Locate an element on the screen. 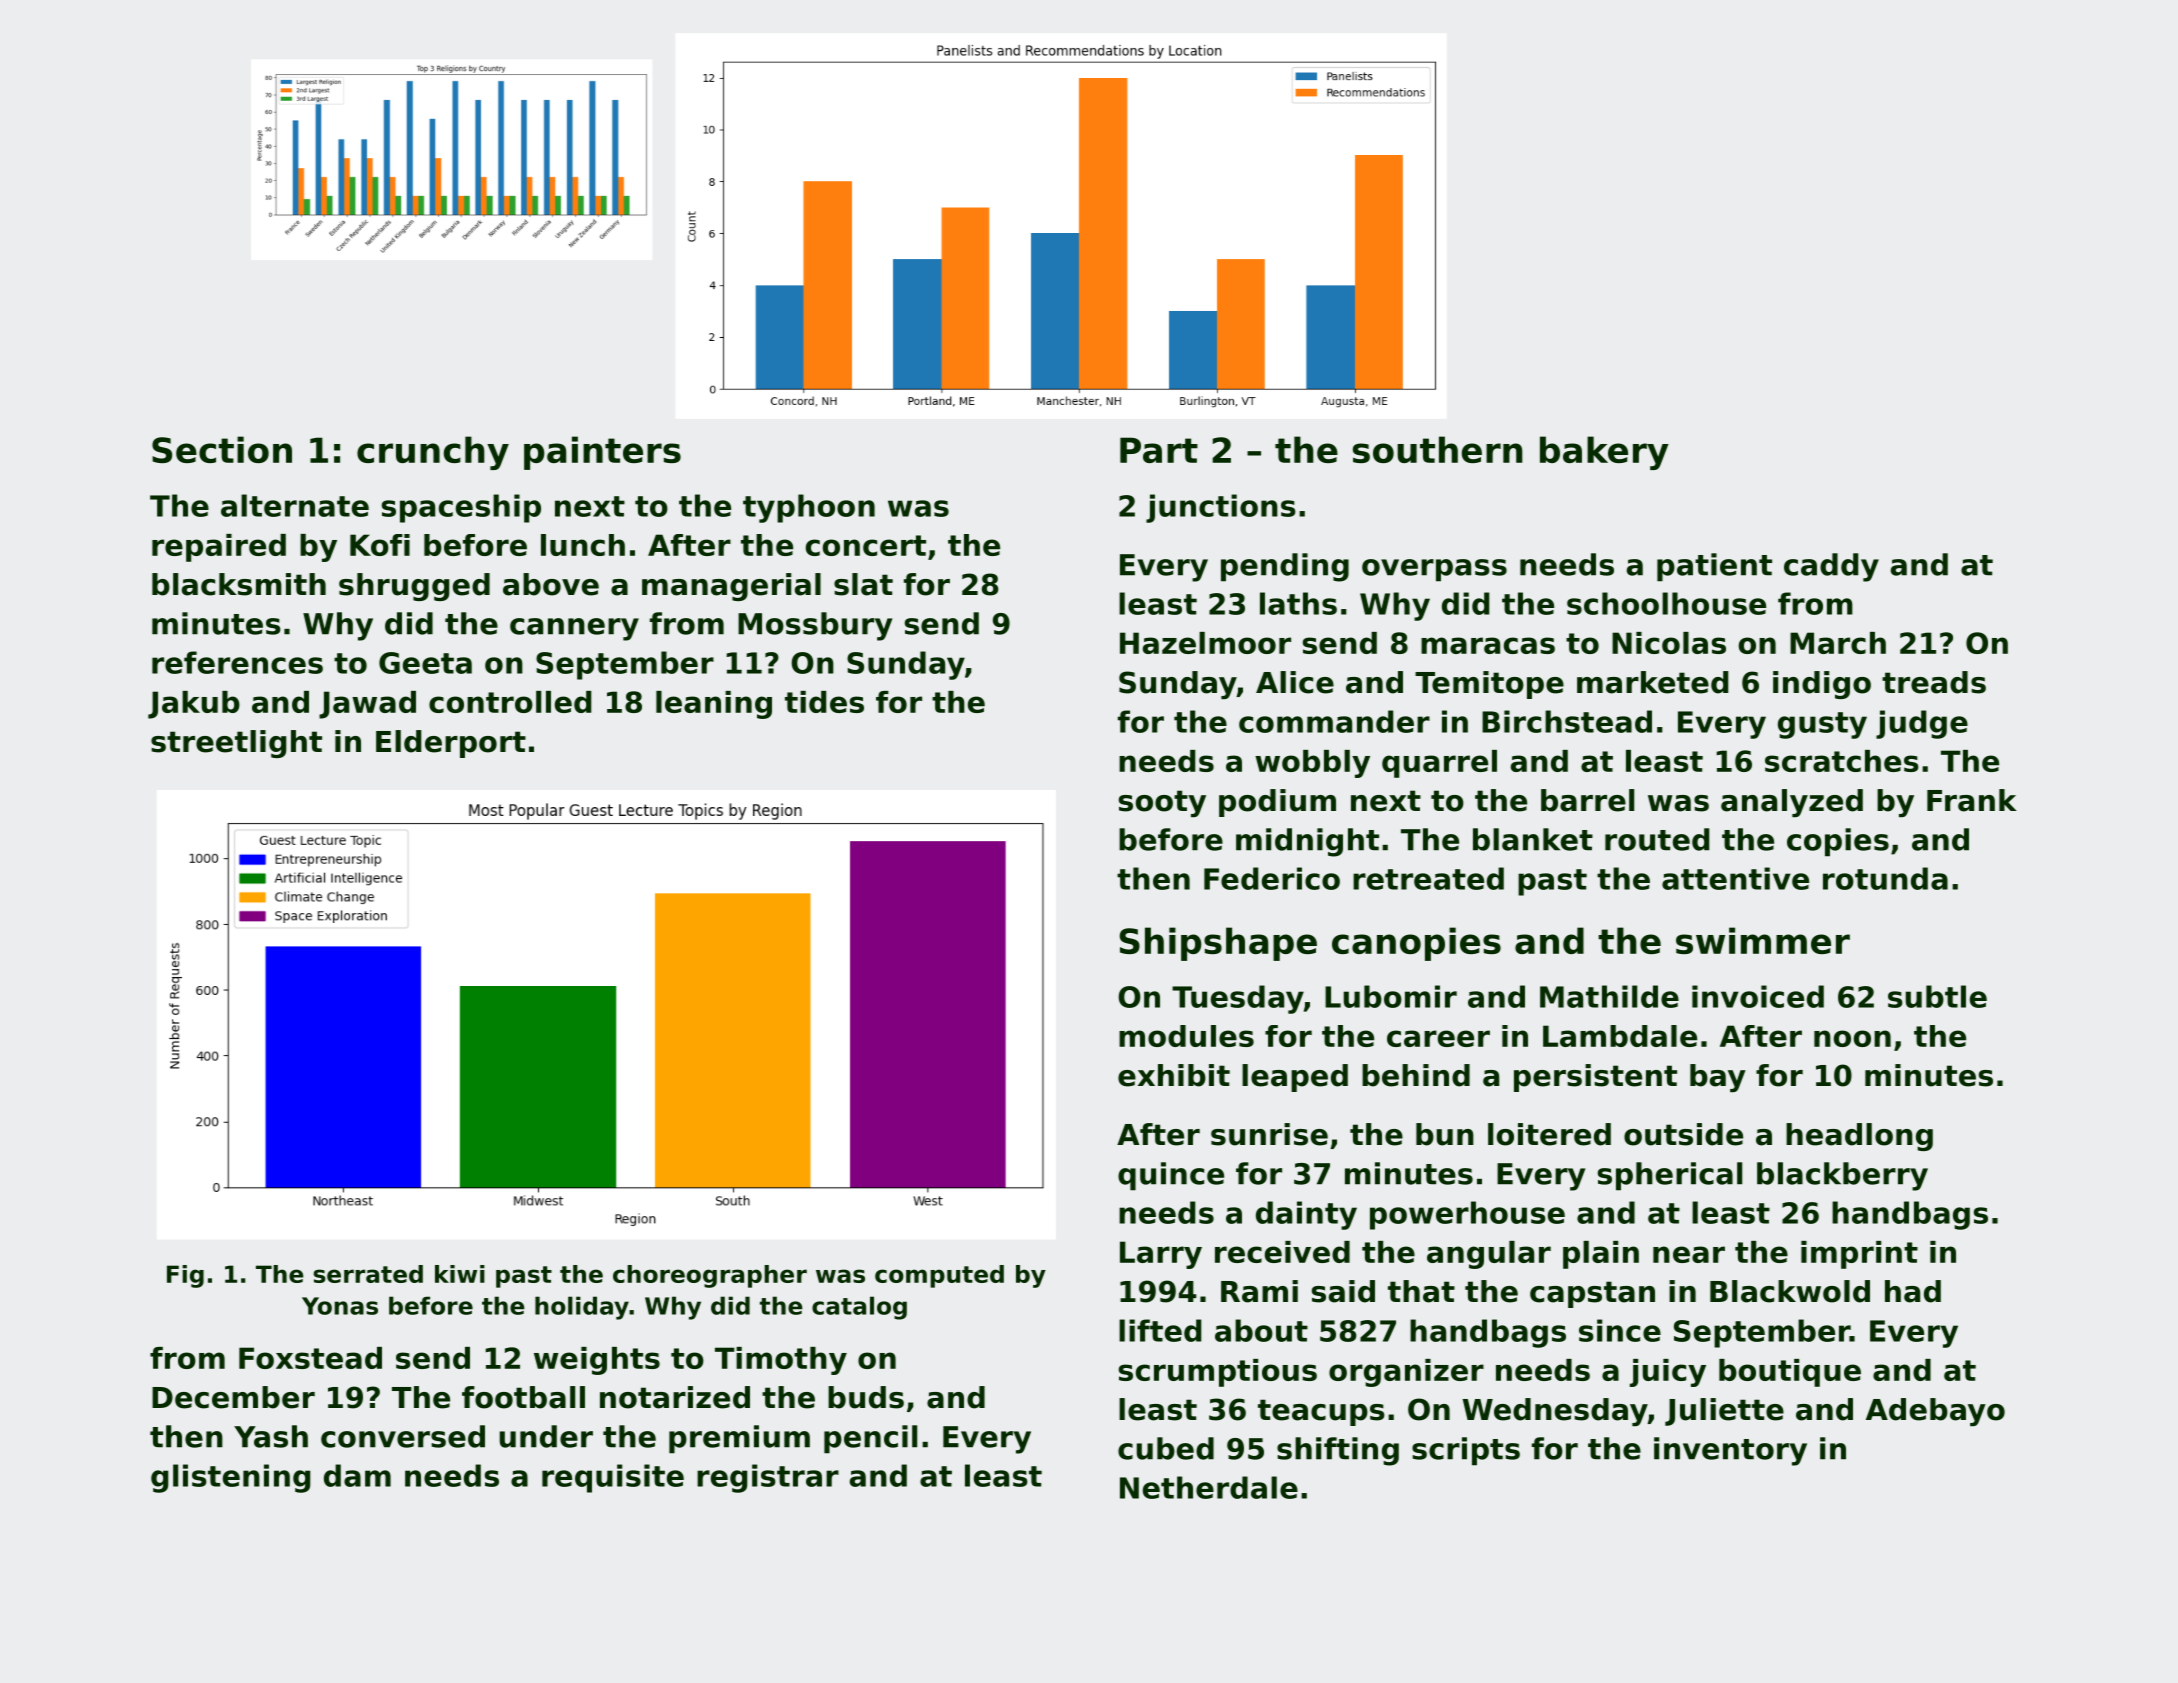  Section is located at coordinates (222, 449).
